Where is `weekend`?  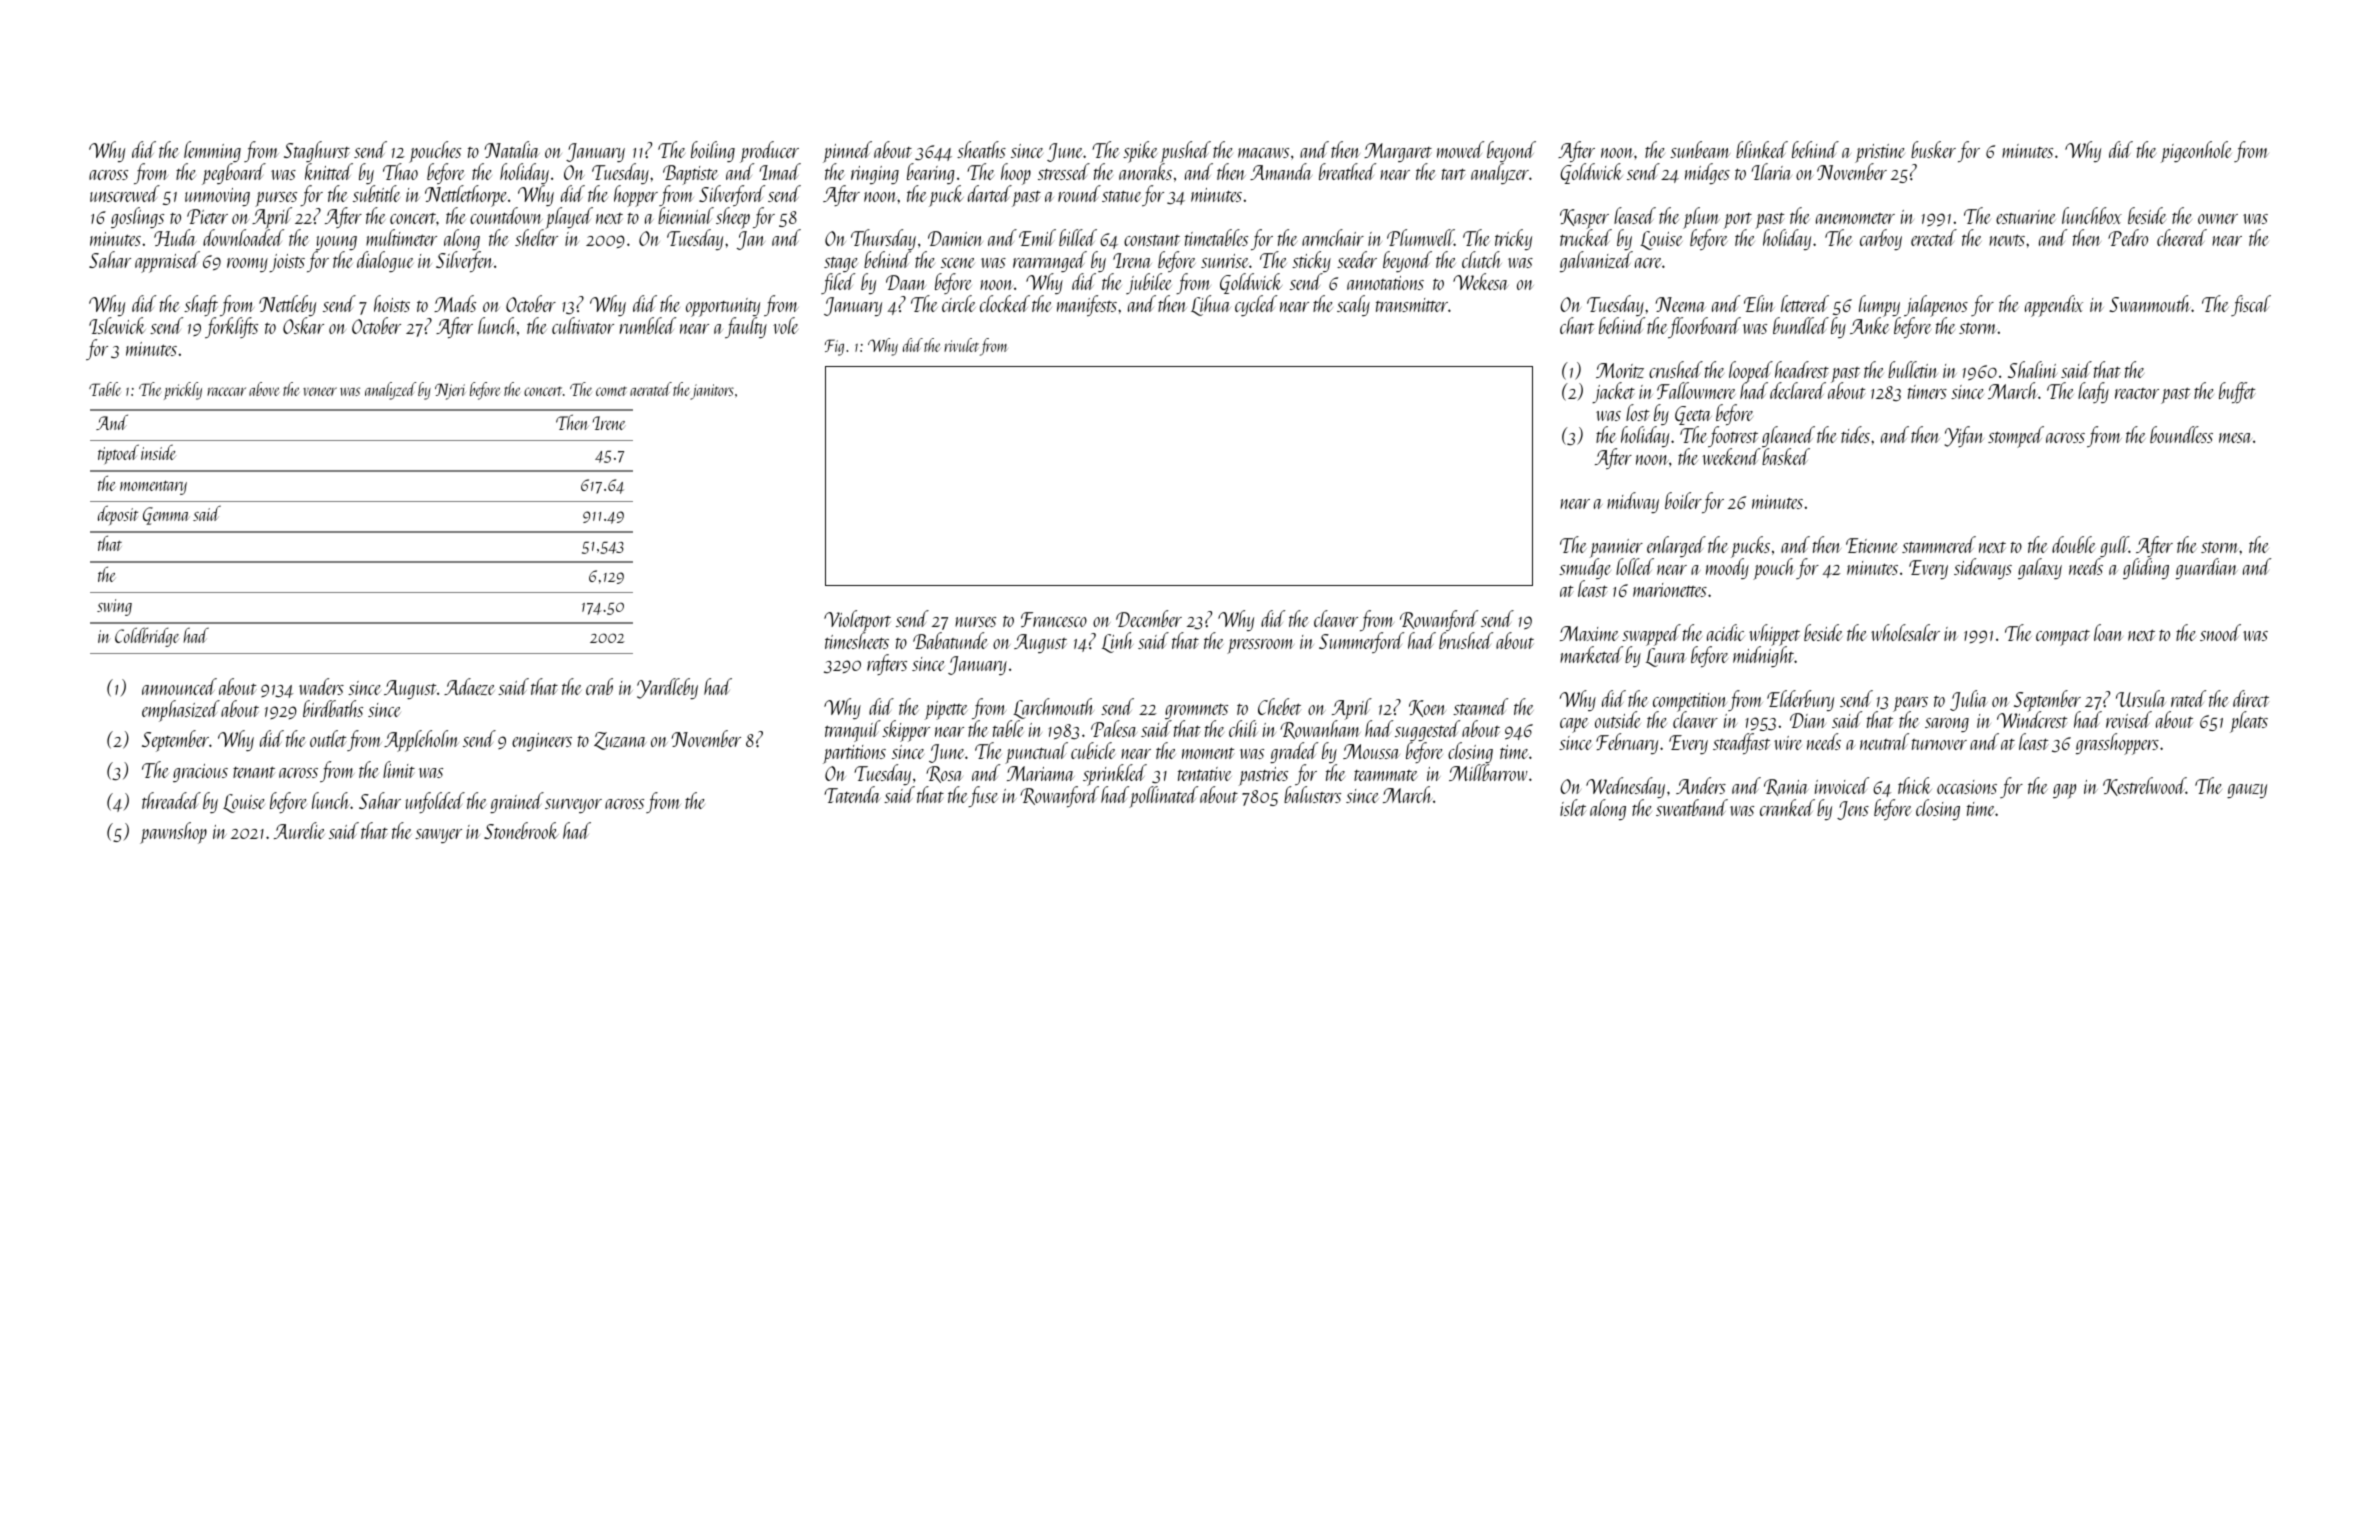
weekend is located at coordinates (1731, 456).
